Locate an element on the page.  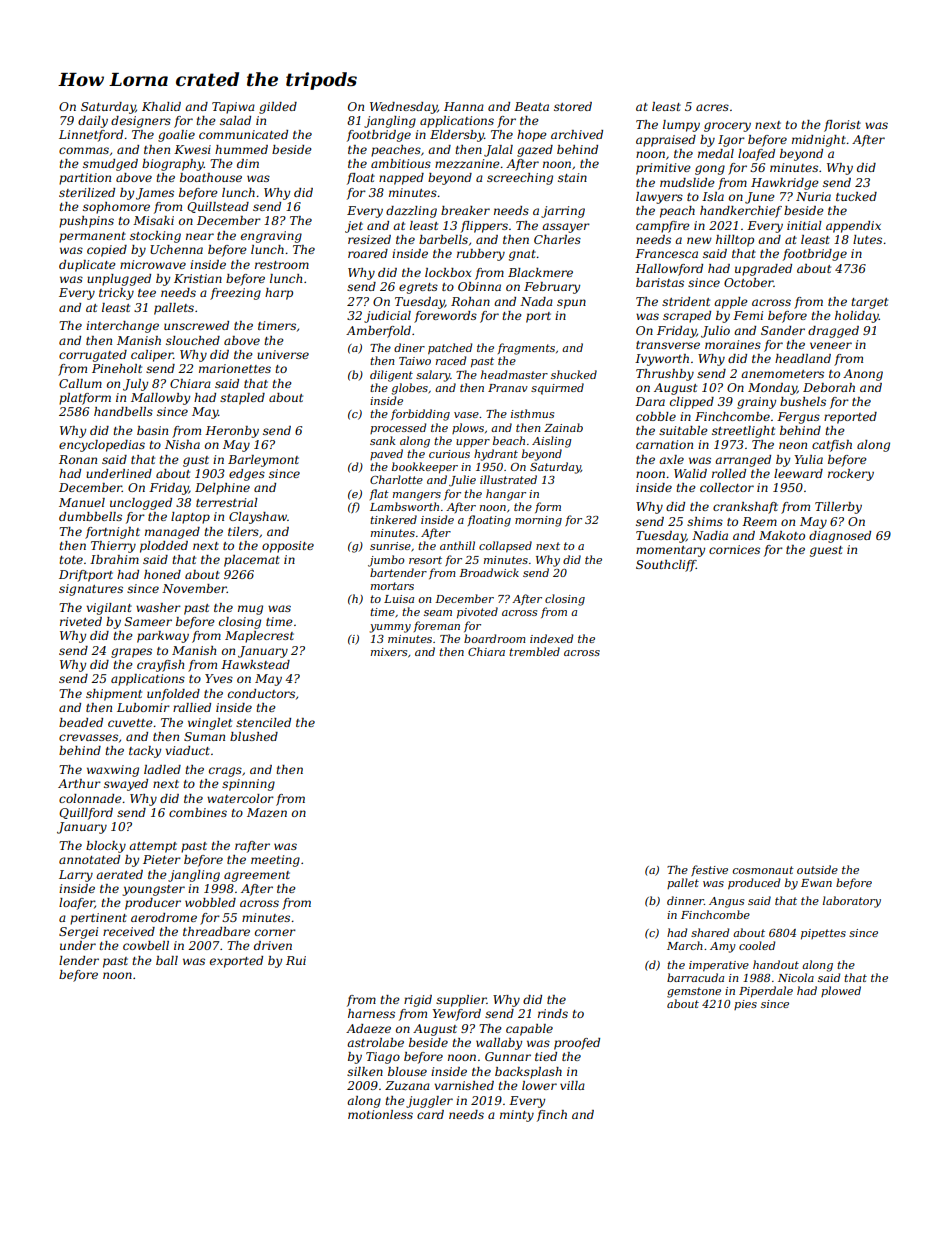
trembled is located at coordinates (534, 651).
